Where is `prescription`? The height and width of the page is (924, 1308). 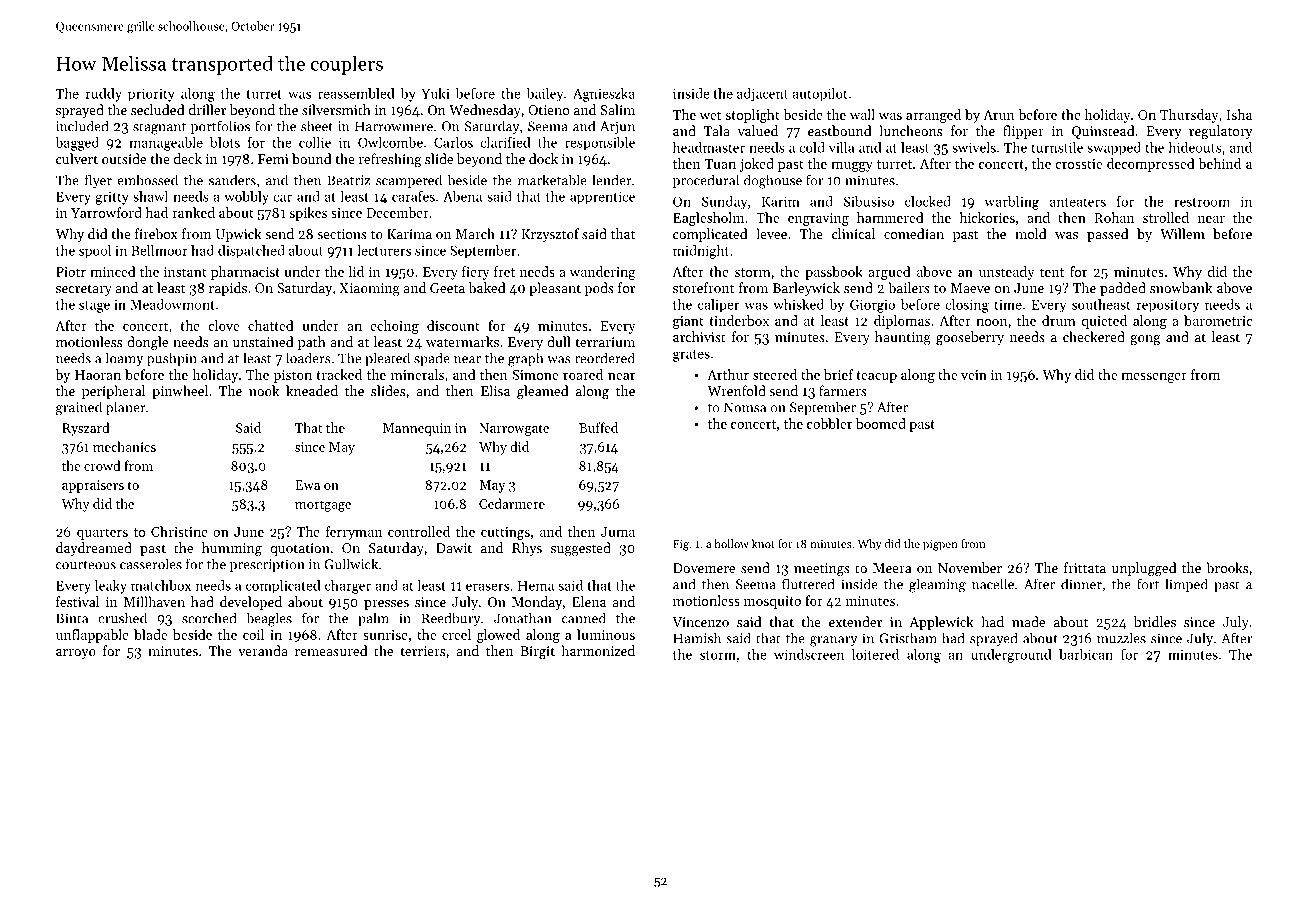 prescription is located at coordinates (267, 565).
